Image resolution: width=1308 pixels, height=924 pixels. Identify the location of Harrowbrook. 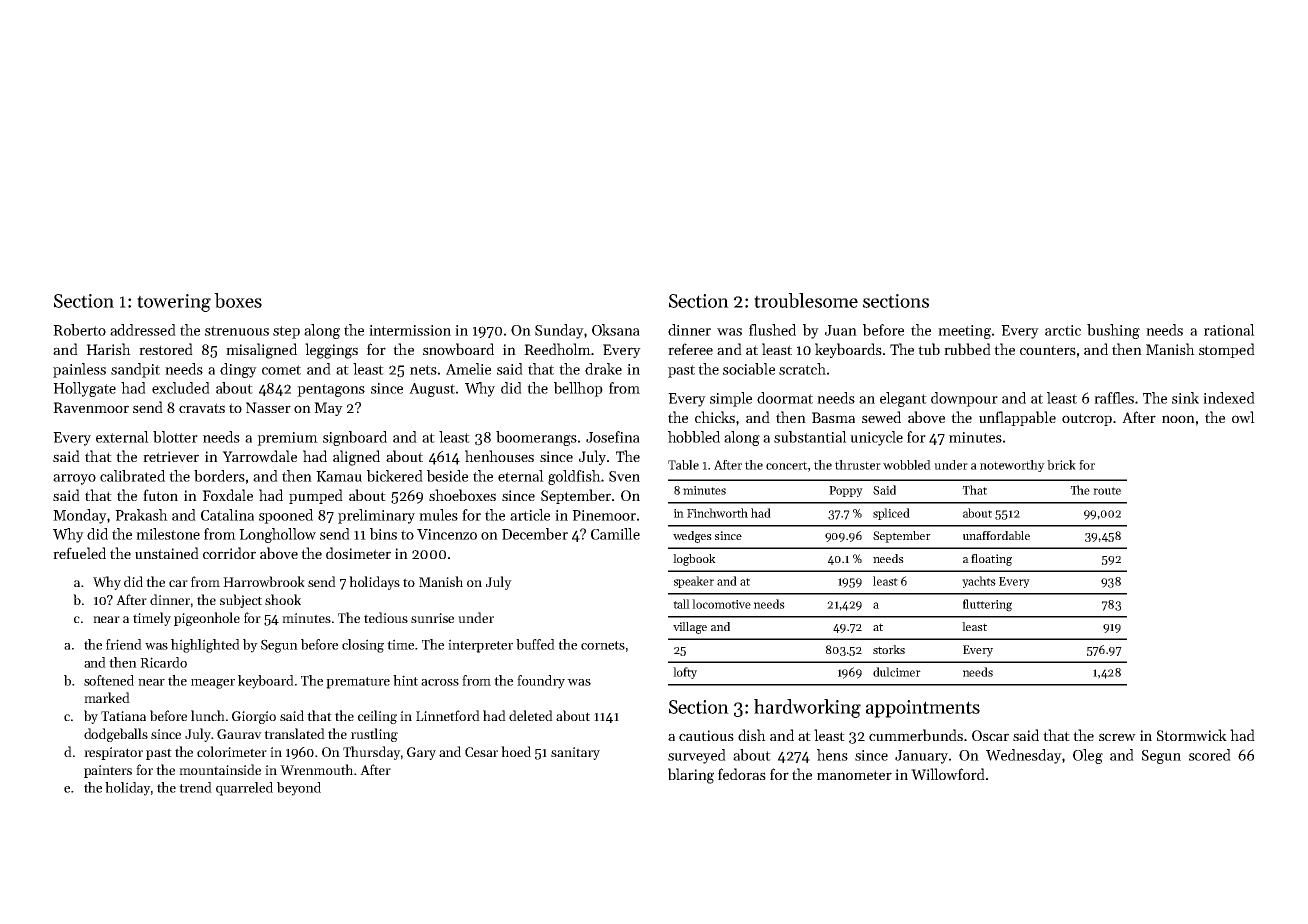
(264, 581).
